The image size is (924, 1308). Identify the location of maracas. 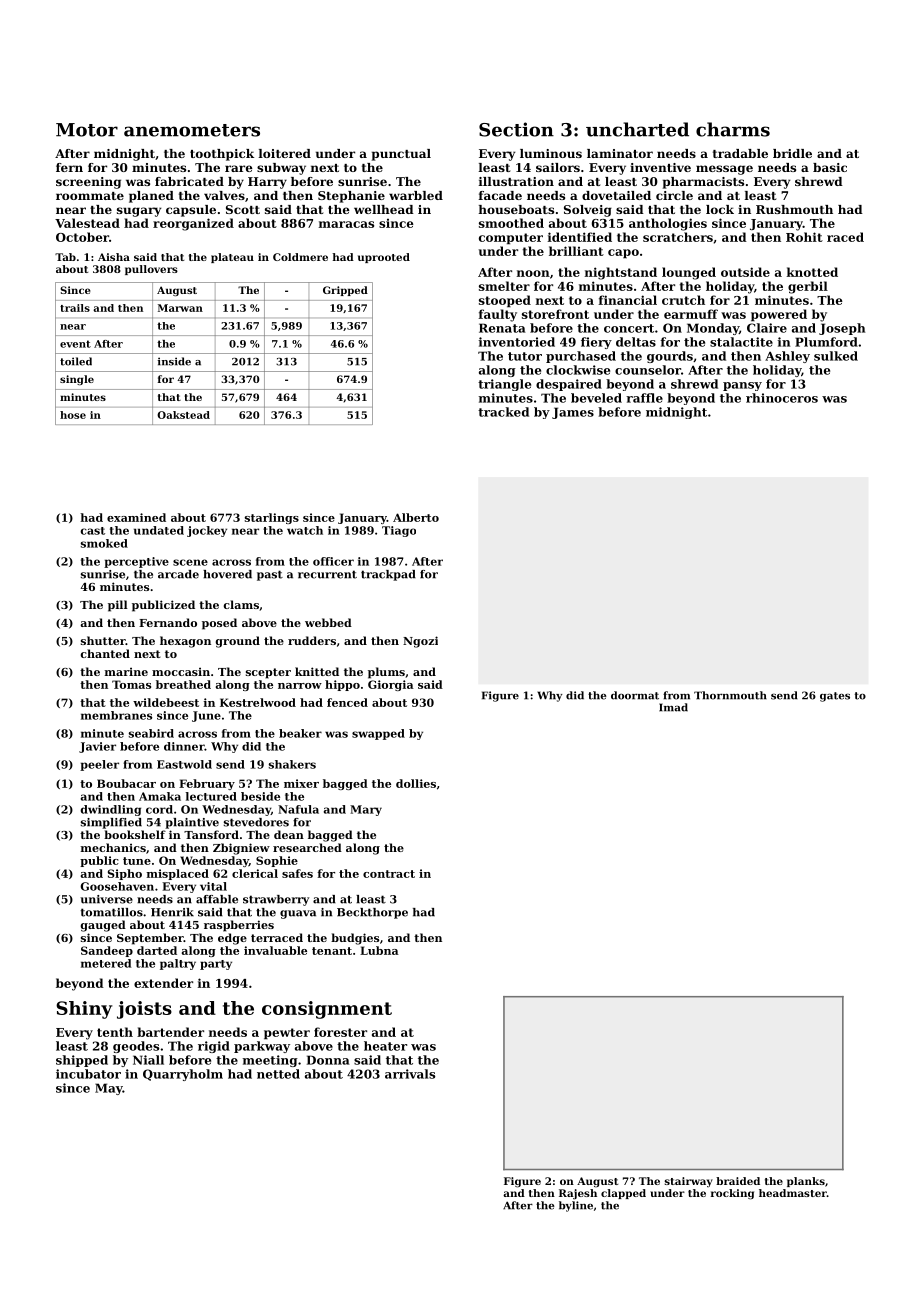
(346, 224).
